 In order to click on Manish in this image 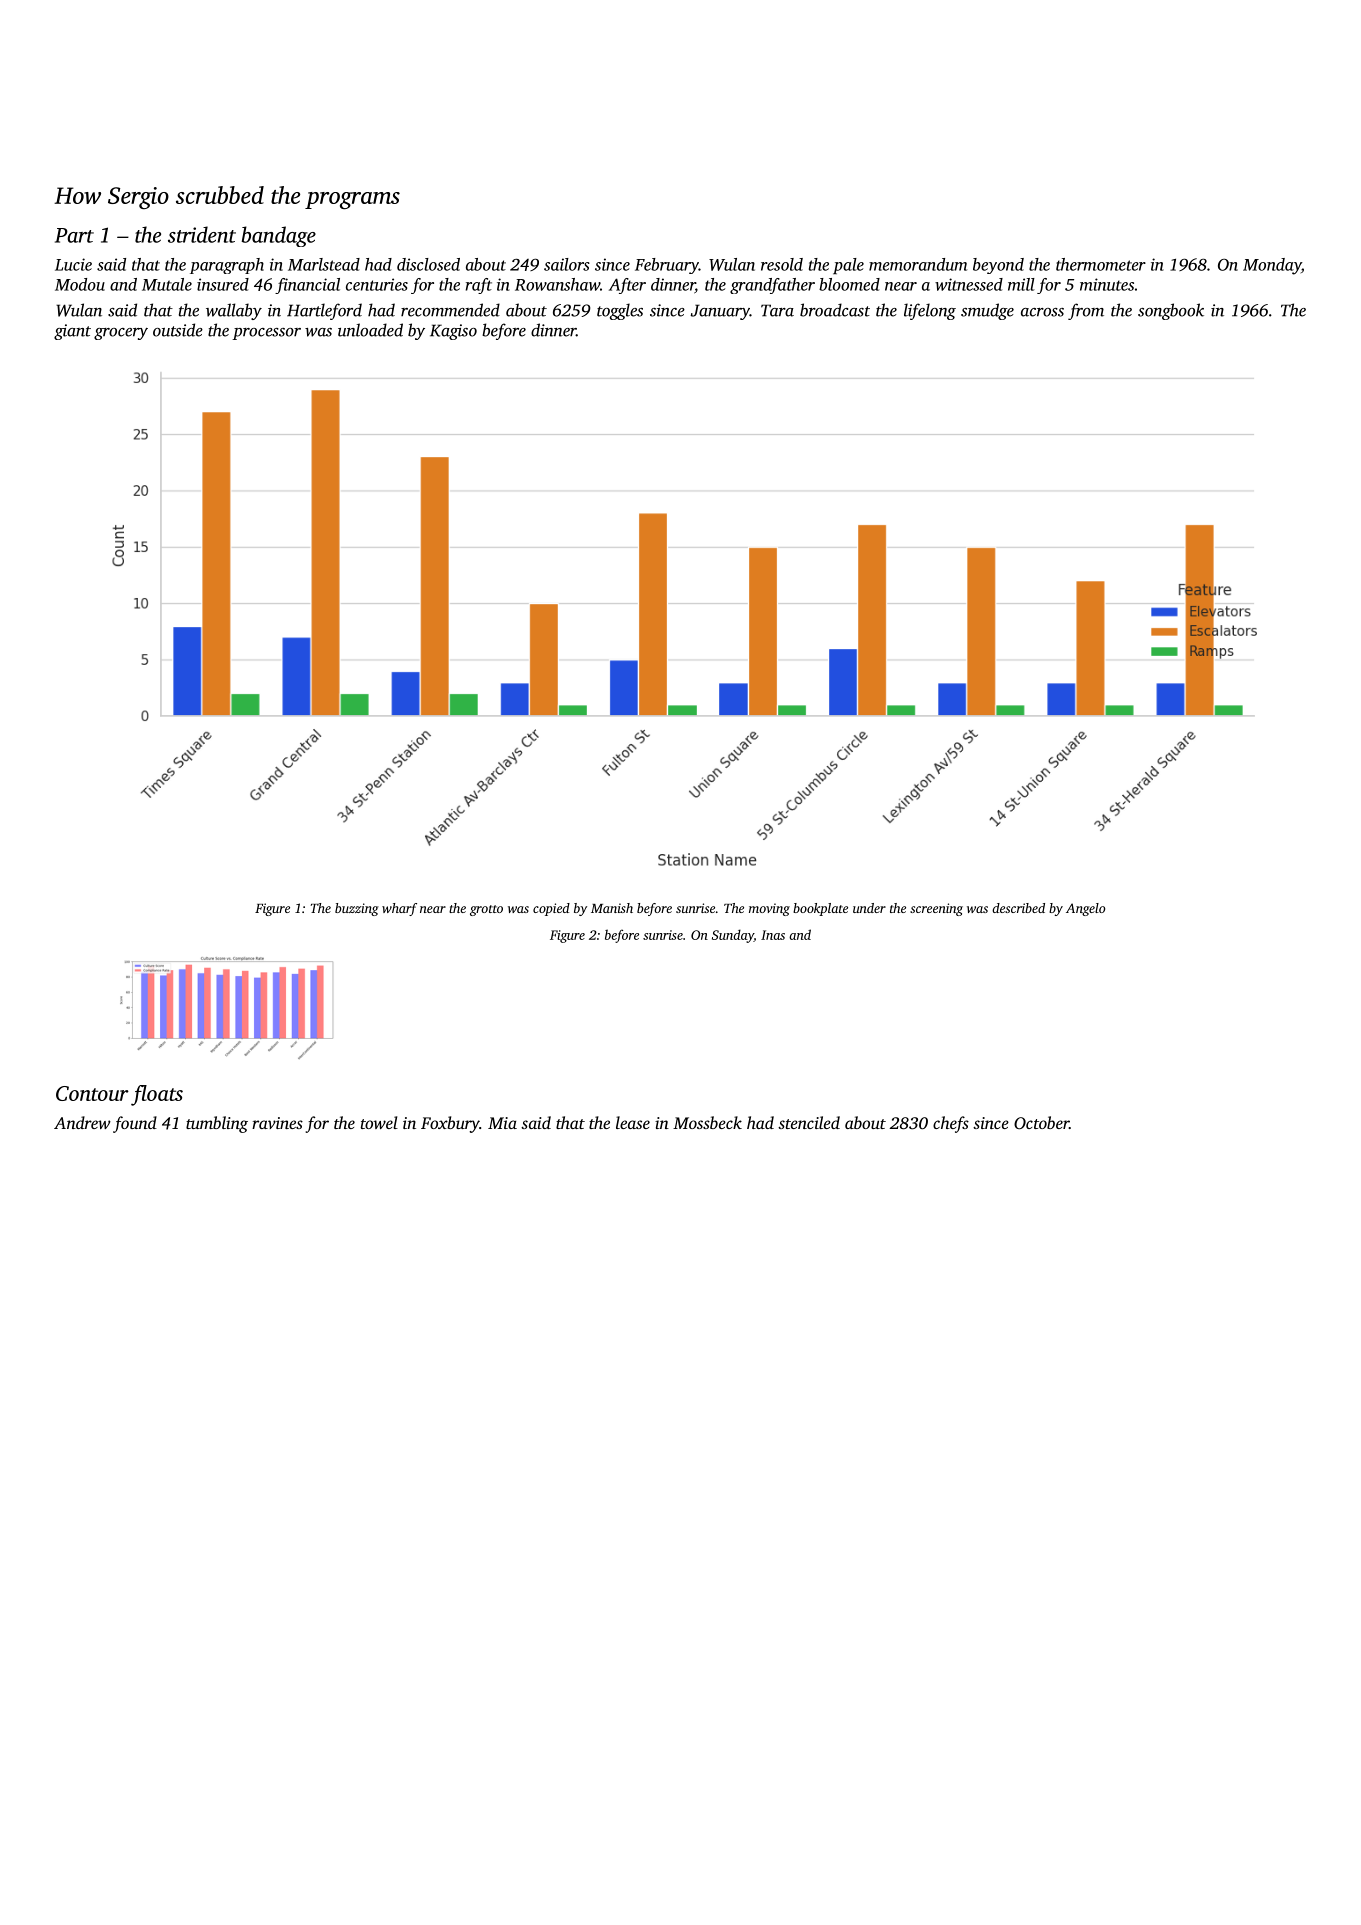, I will do `click(612, 908)`.
